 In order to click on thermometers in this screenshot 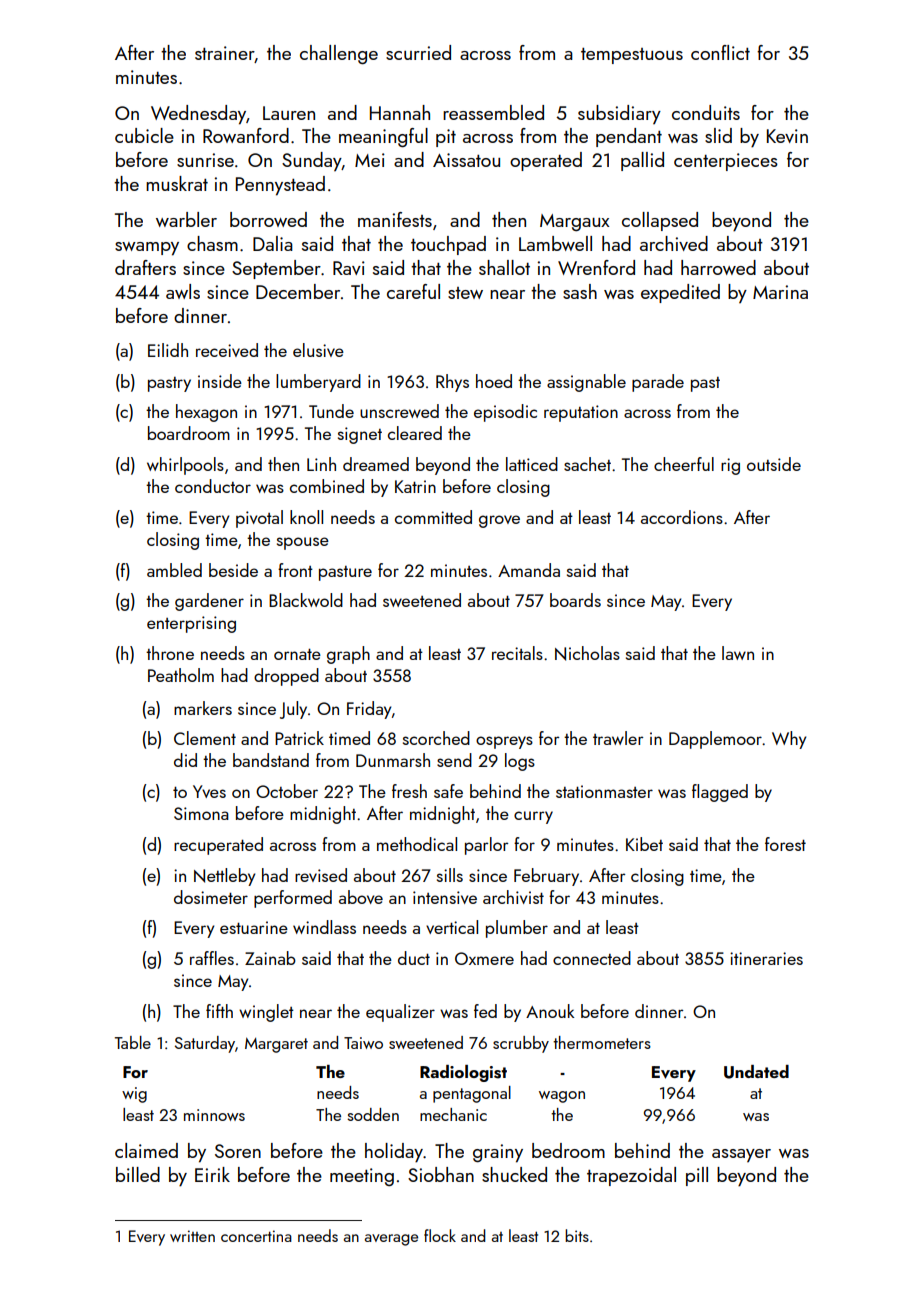, I will do `click(602, 1042)`.
